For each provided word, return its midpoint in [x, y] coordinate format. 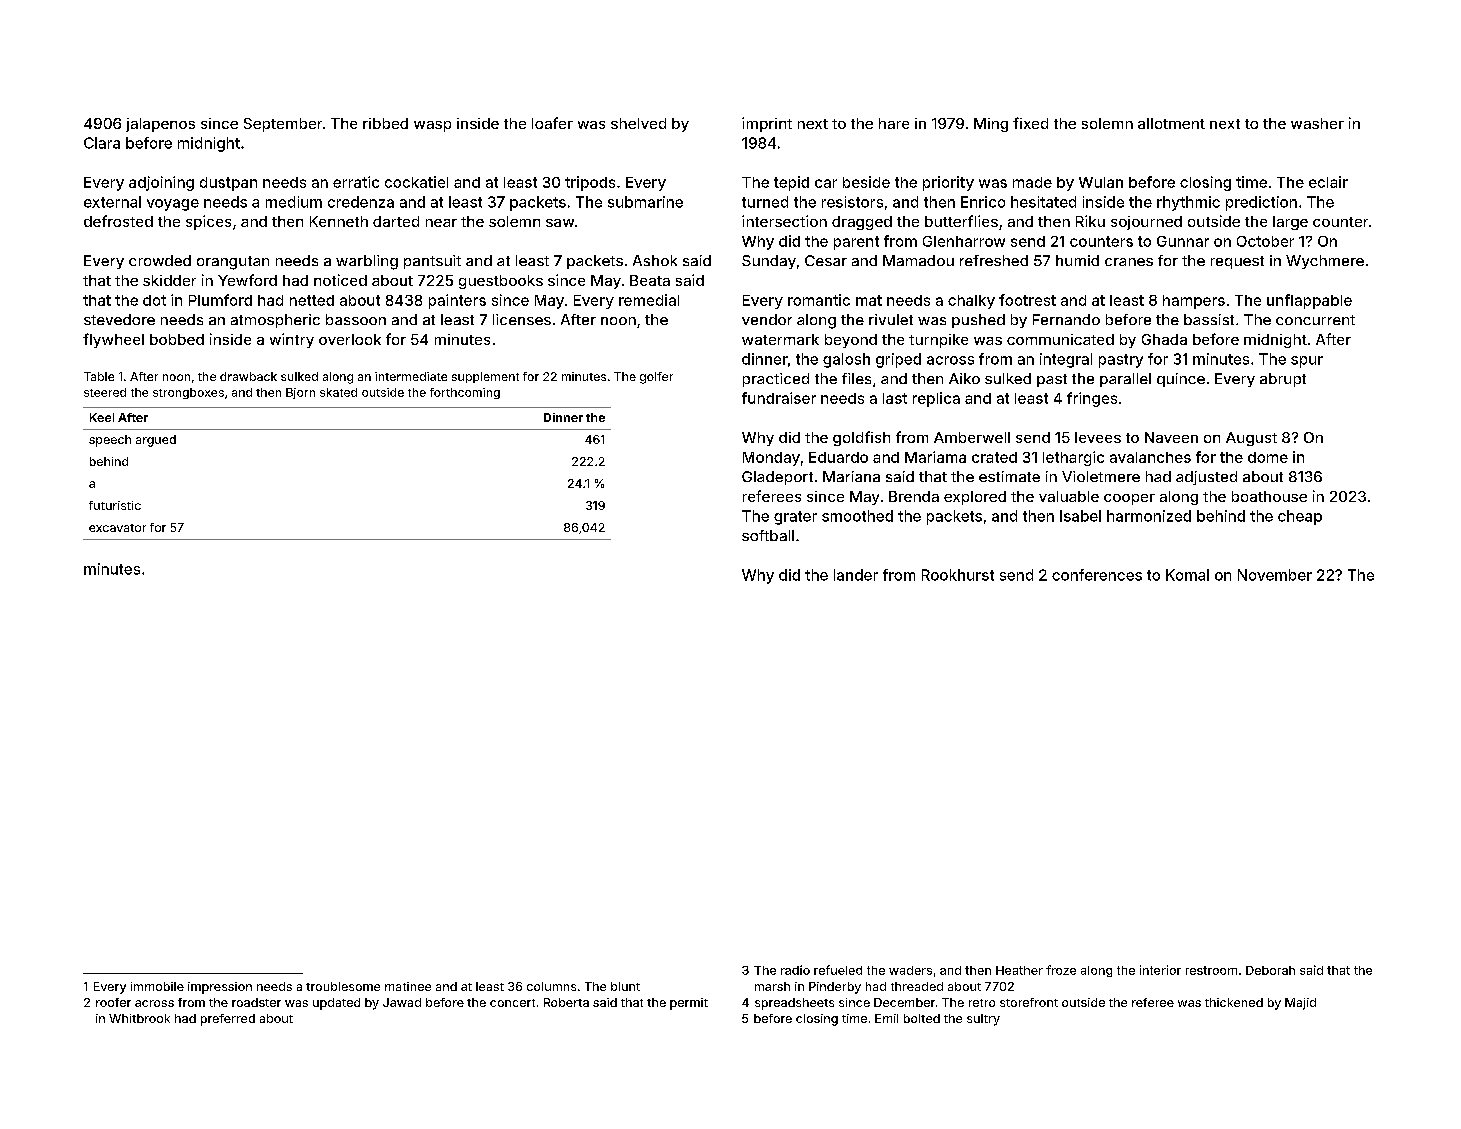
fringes [1092, 399]
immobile [157, 986]
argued [156, 441]
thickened [1234, 1002]
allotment [1171, 123]
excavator [117, 528]
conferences [1097, 575]
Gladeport [777, 478]
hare [894, 123]
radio [795, 970]
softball [768, 535]
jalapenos [160, 125]
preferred [228, 1020]
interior [1160, 970]
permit [689, 1004]
